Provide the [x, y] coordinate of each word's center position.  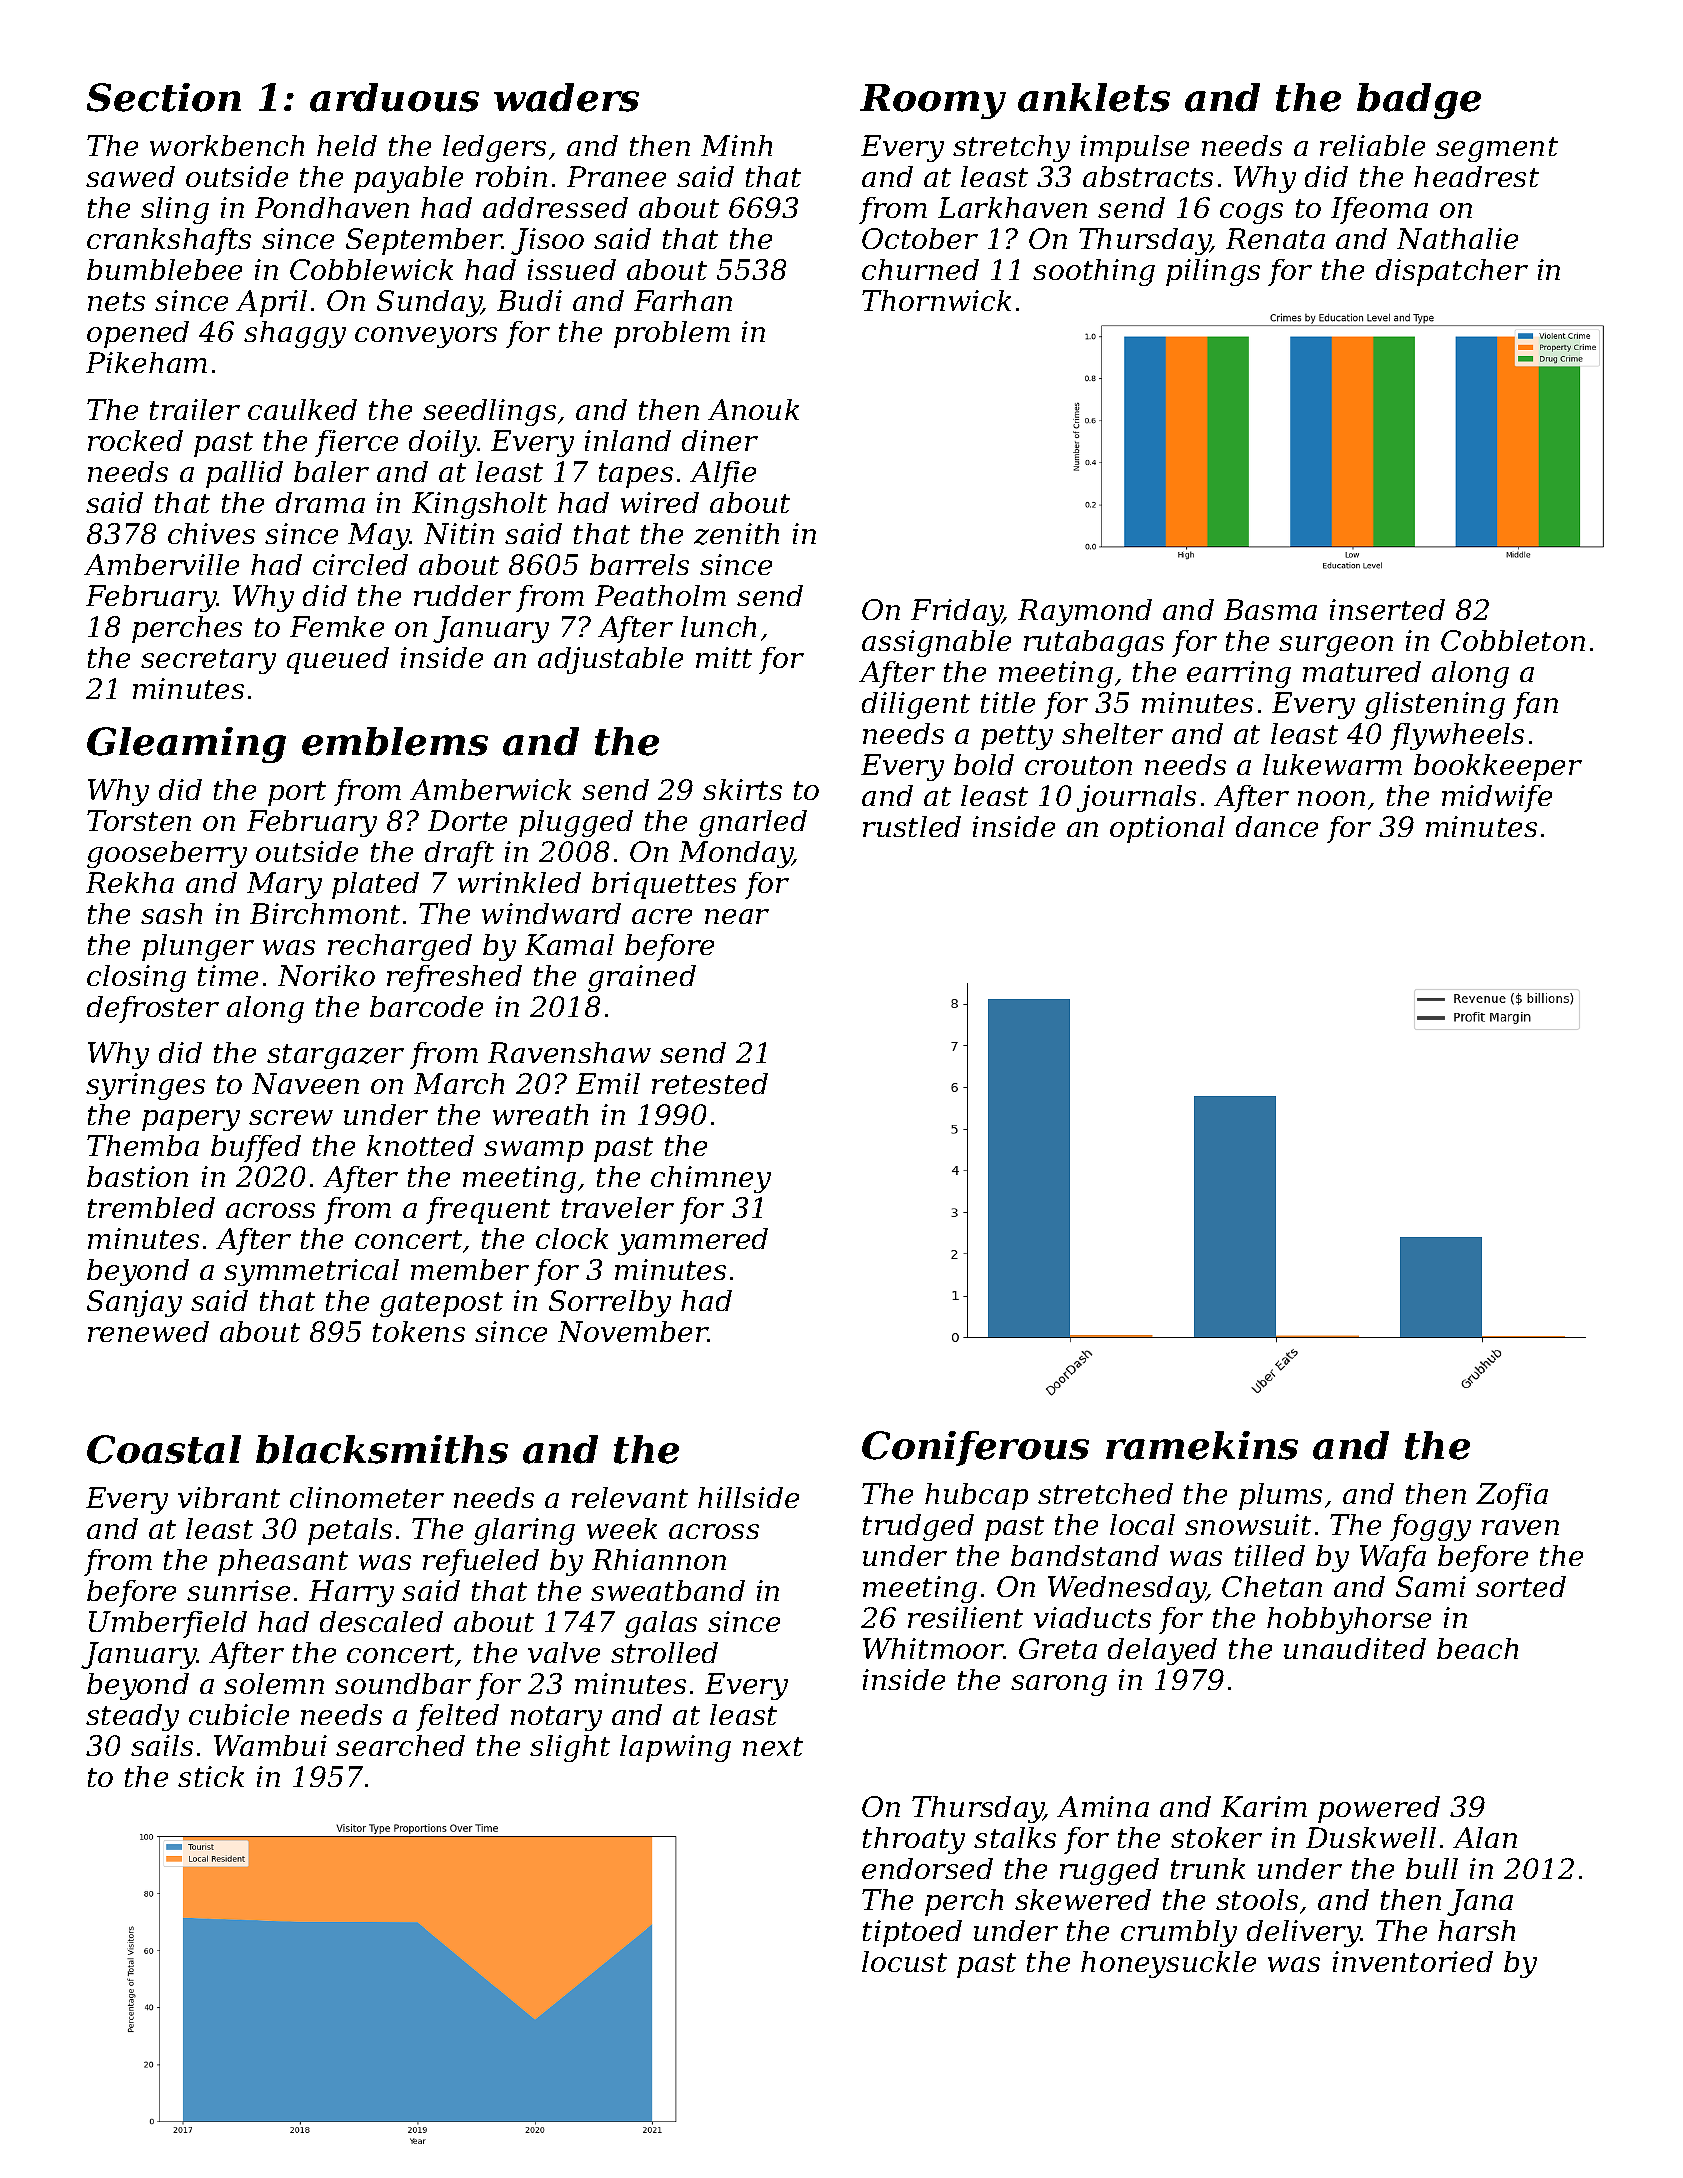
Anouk [753, 409]
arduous [394, 97]
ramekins [1202, 1445]
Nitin [459, 533]
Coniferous [975, 1448]
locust [904, 1961]
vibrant [229, 1497]
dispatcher [1452, 272]
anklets [1094, 97]
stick [211, 1776]
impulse [1135, 148]
